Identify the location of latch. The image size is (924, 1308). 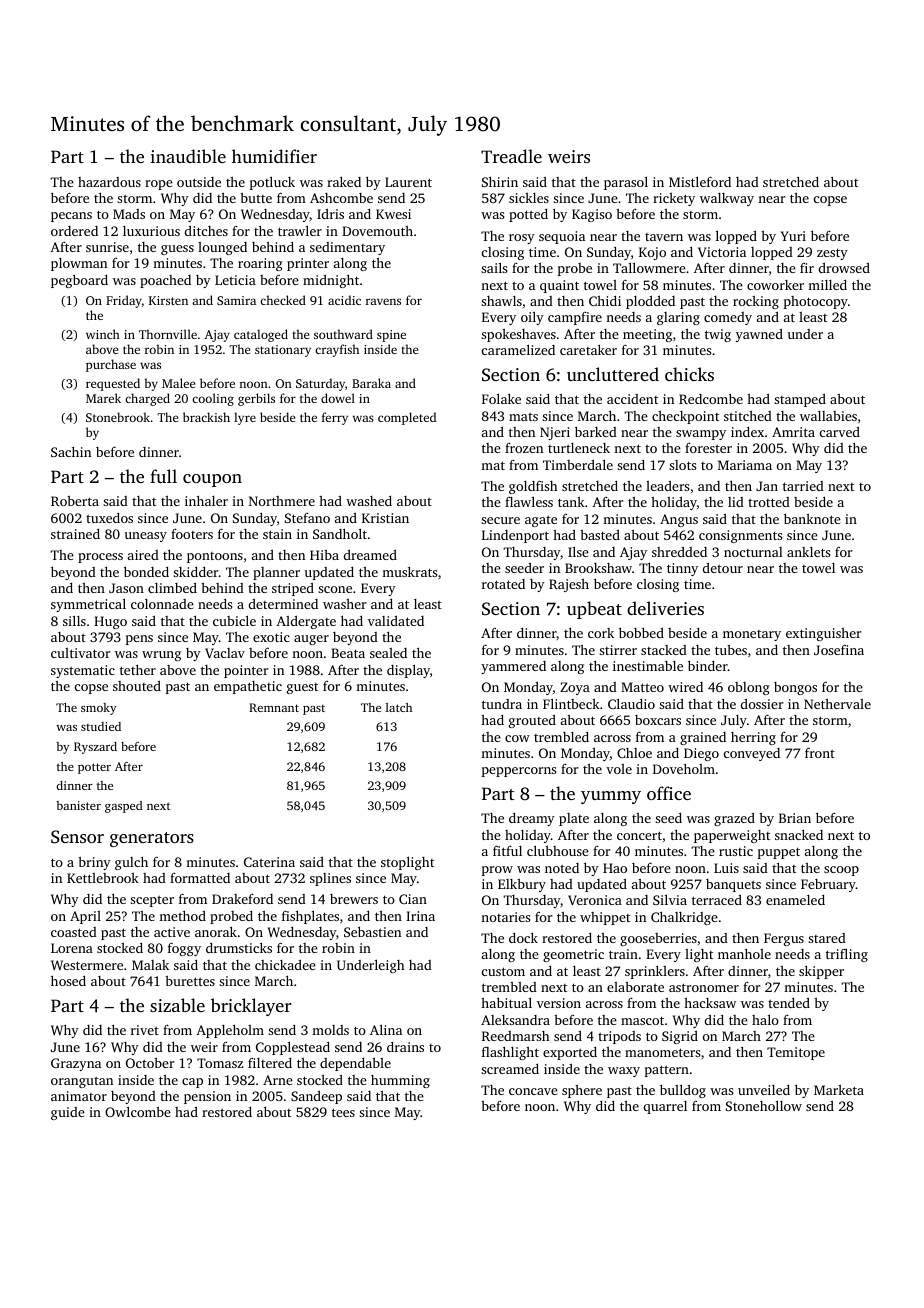
(399, 707).
